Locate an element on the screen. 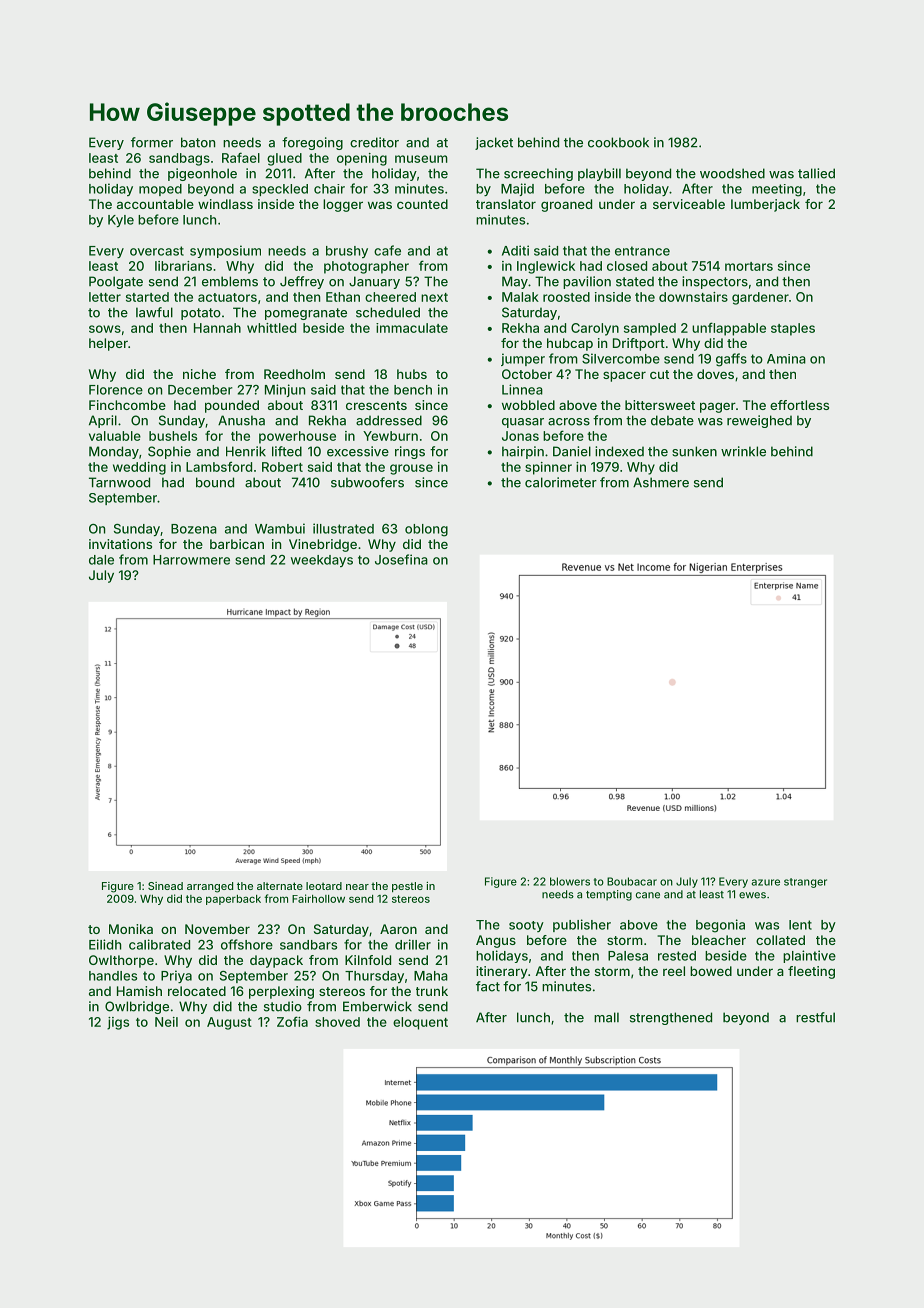 This screenshot has width=924, height=1308. serviceable is located at coordinates (689, 204).
